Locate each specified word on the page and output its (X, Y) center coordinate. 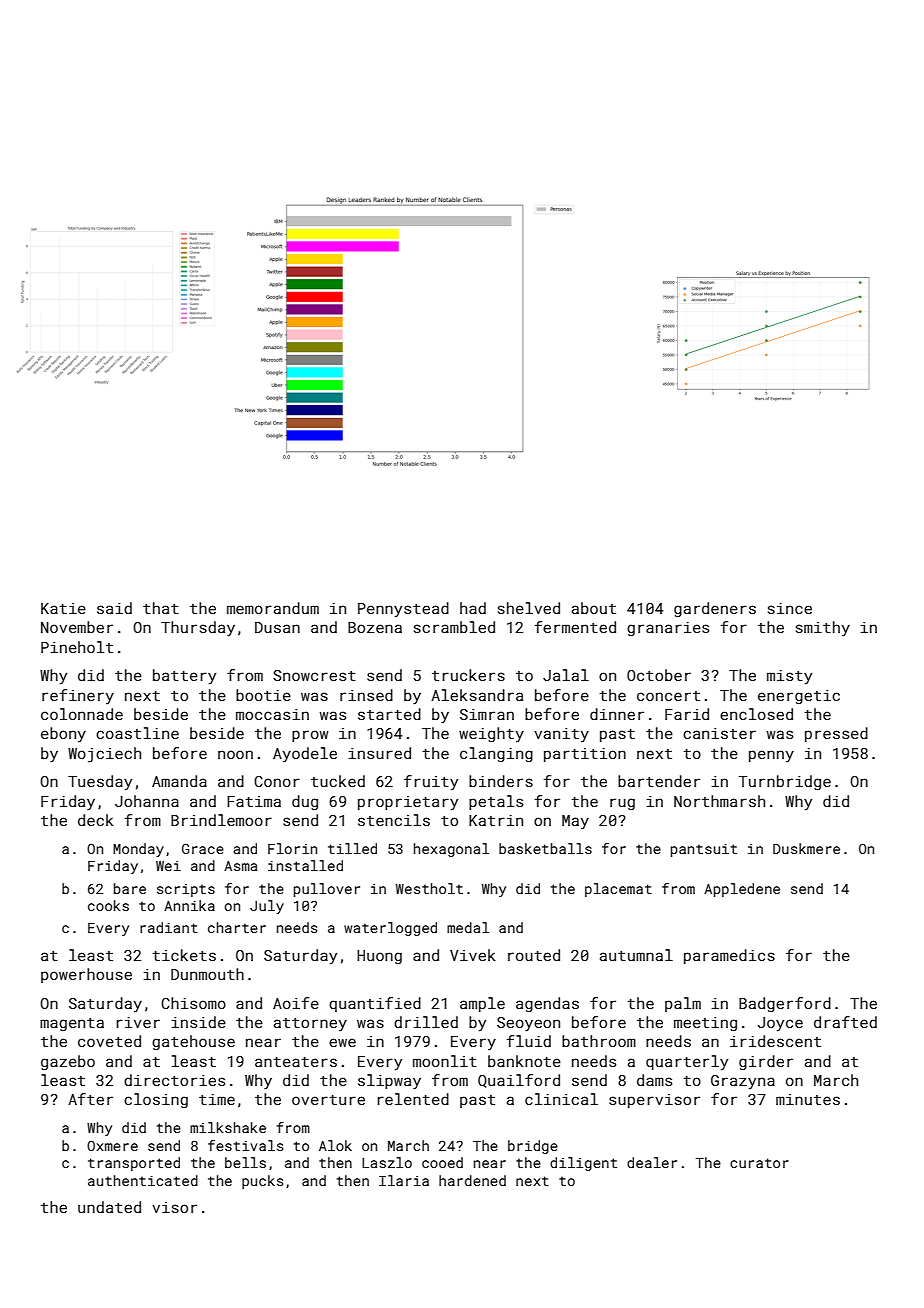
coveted (109, 1041)
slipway (389, 1082)
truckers (468, 675)
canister (719, 733)
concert (668, 696)
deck (96, 820)
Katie (63, 608)
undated (109, 1207)
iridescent (775, 1041)
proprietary (408, 803)
